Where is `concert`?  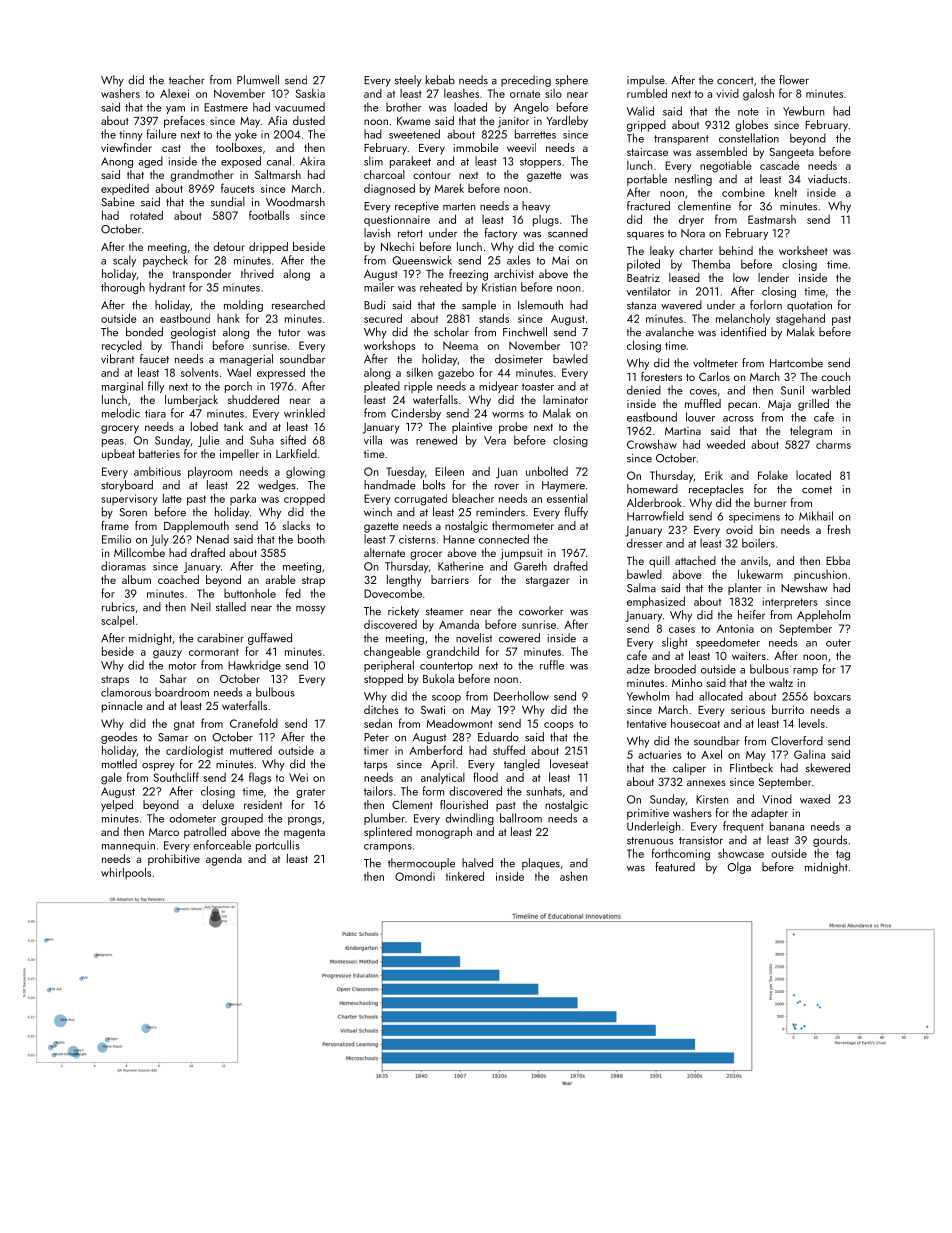
concert is located at coordinates (735, 81).
